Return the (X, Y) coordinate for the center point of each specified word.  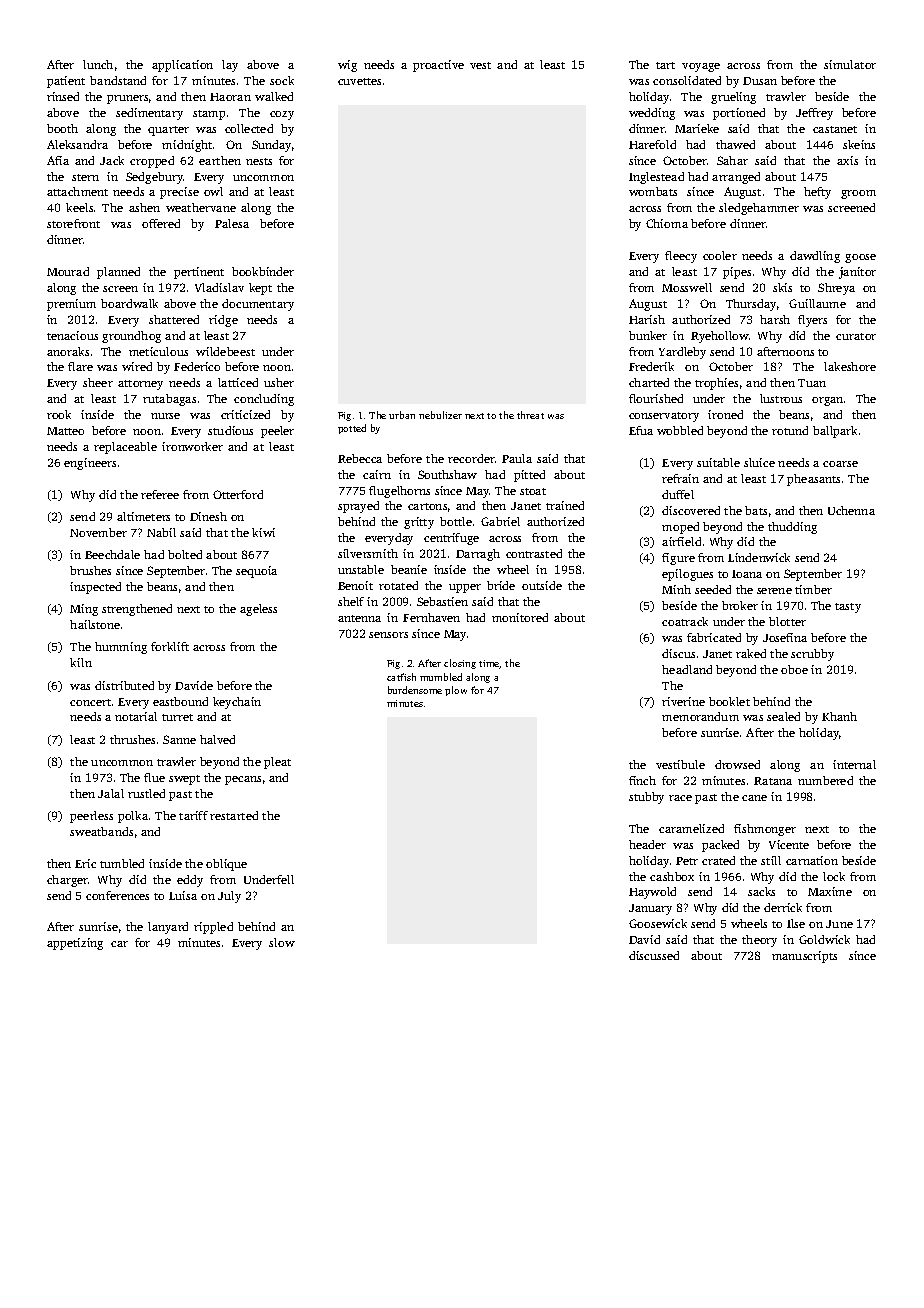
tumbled (122, 863)
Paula (517, 458)
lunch (98, 64)
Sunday (271, 146)
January (650, 909)
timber (813, 589)
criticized (245, 414)
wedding (652, 114)
